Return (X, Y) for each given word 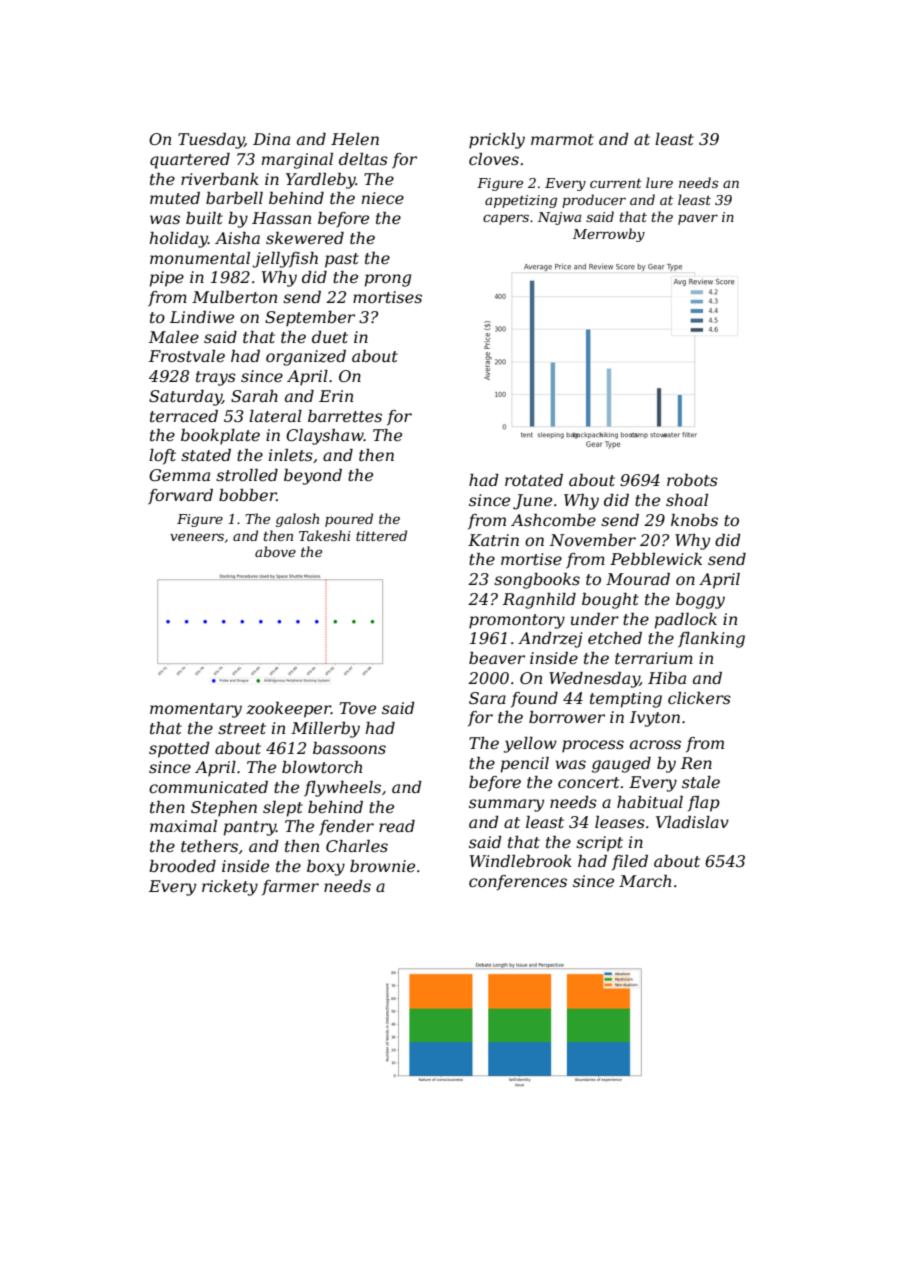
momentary (196, 710)
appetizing (521, 201)
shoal (687, 500)
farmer (290, 888)
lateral (275, 416)
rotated (534, 480)
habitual (650, 802)
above (275, 551)
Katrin (493, 540)
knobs (694, 520)
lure (659, 182)
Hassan (281, 218)
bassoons (349, 748)
